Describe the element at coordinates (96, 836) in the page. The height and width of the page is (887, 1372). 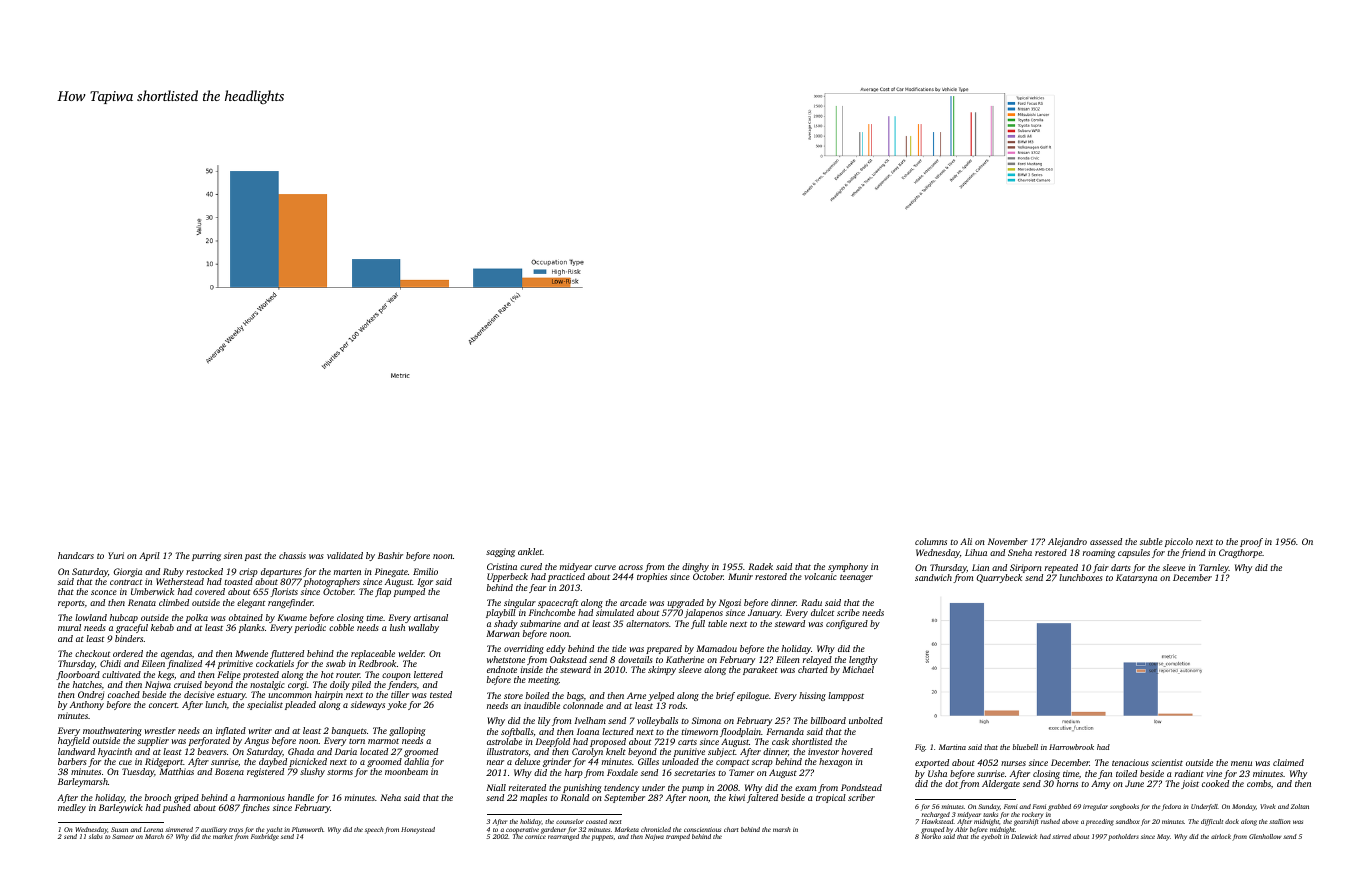
I see `slabs` at that location.
